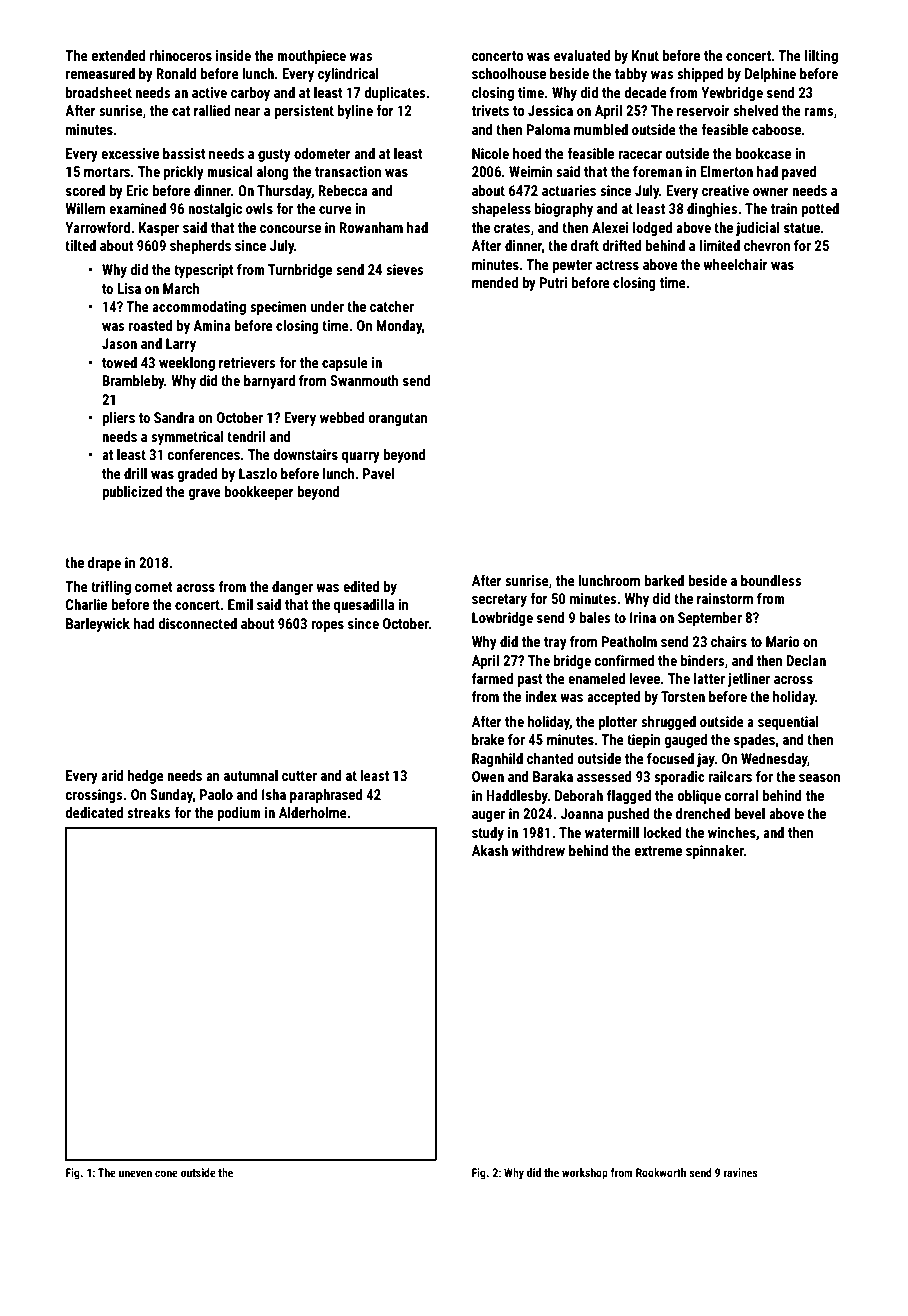 Image resolution: width=908 pixels, height=1316 pixels. What do you see at coordinates (85, 208) in the screenshot?
I see `Willem` at bounding box center [85, 208].
